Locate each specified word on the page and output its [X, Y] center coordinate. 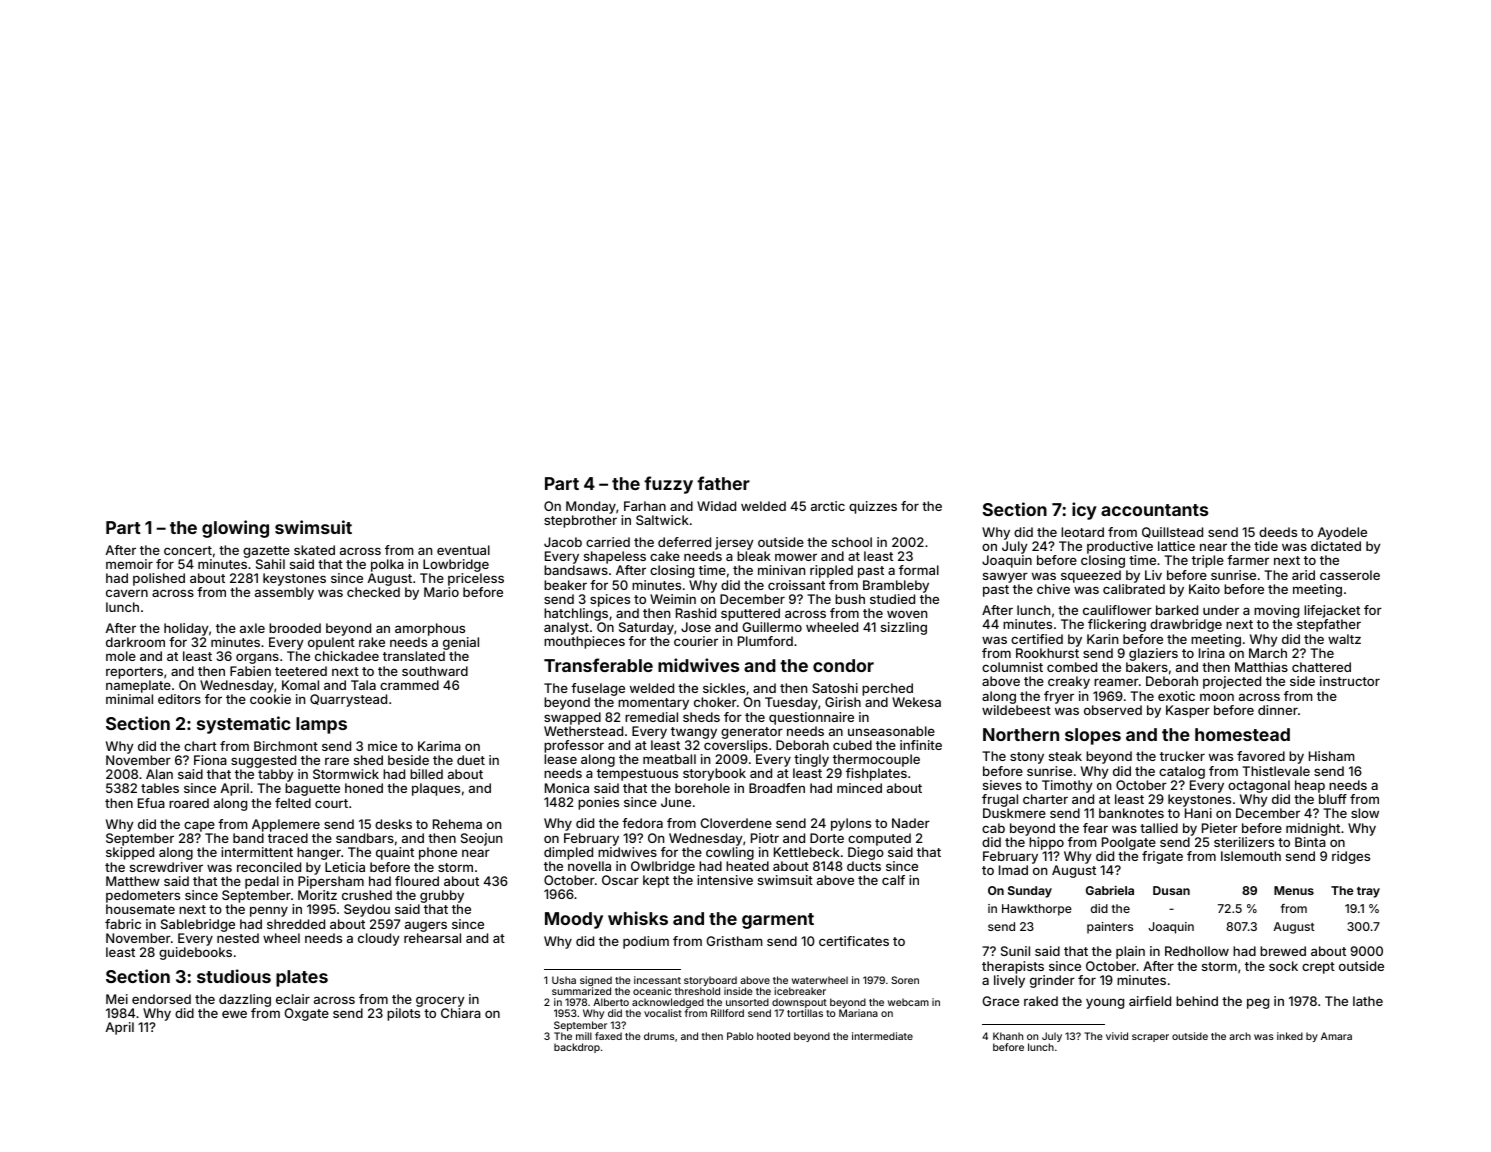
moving [1276, 611]
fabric [123, 924]
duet [471, 760]
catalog [1182, 772]
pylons [851, 824]
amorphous [430, 629]
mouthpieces [584, 642]
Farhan [645, 506]
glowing [235, 529]
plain [1130, 952]
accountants [1154, 510]
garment [778, 921]
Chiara [461, 1013]
